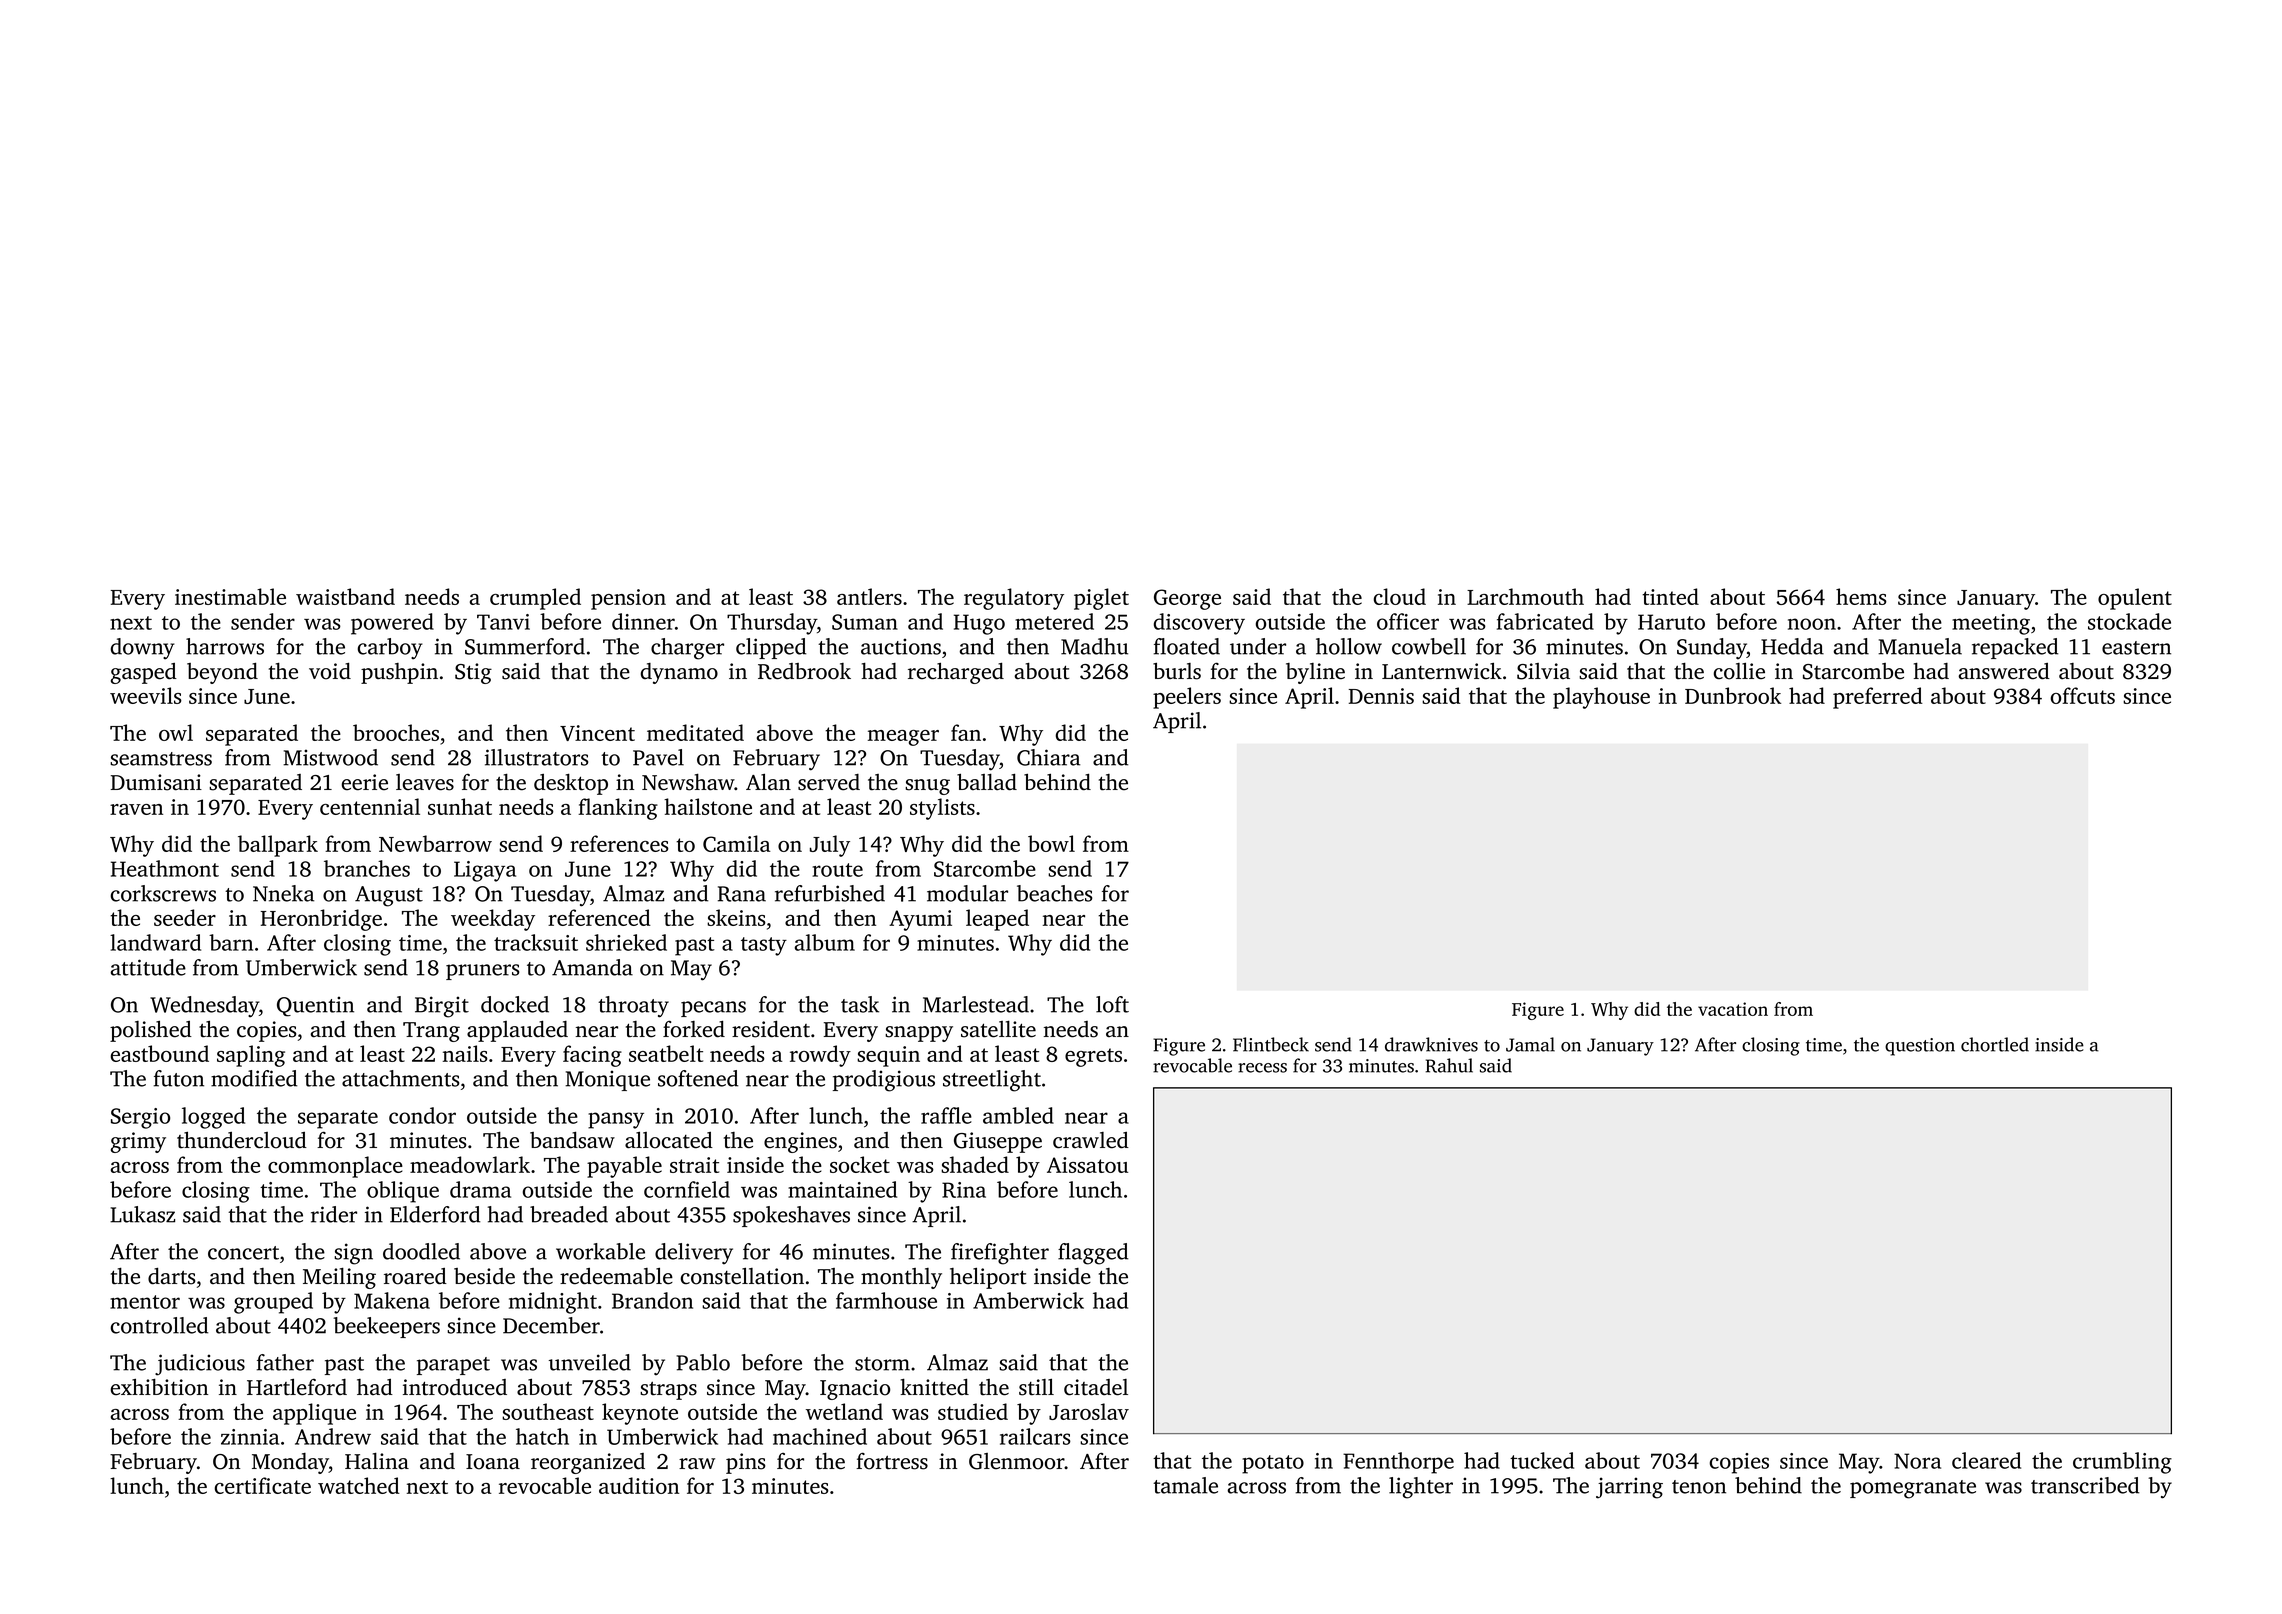 The height and width of the screenshot is (1614, 2282). What do you see at coordinates (1995, 1044) in the screenshot?
I see `chortled` at bounding box center [1995, 1044].
